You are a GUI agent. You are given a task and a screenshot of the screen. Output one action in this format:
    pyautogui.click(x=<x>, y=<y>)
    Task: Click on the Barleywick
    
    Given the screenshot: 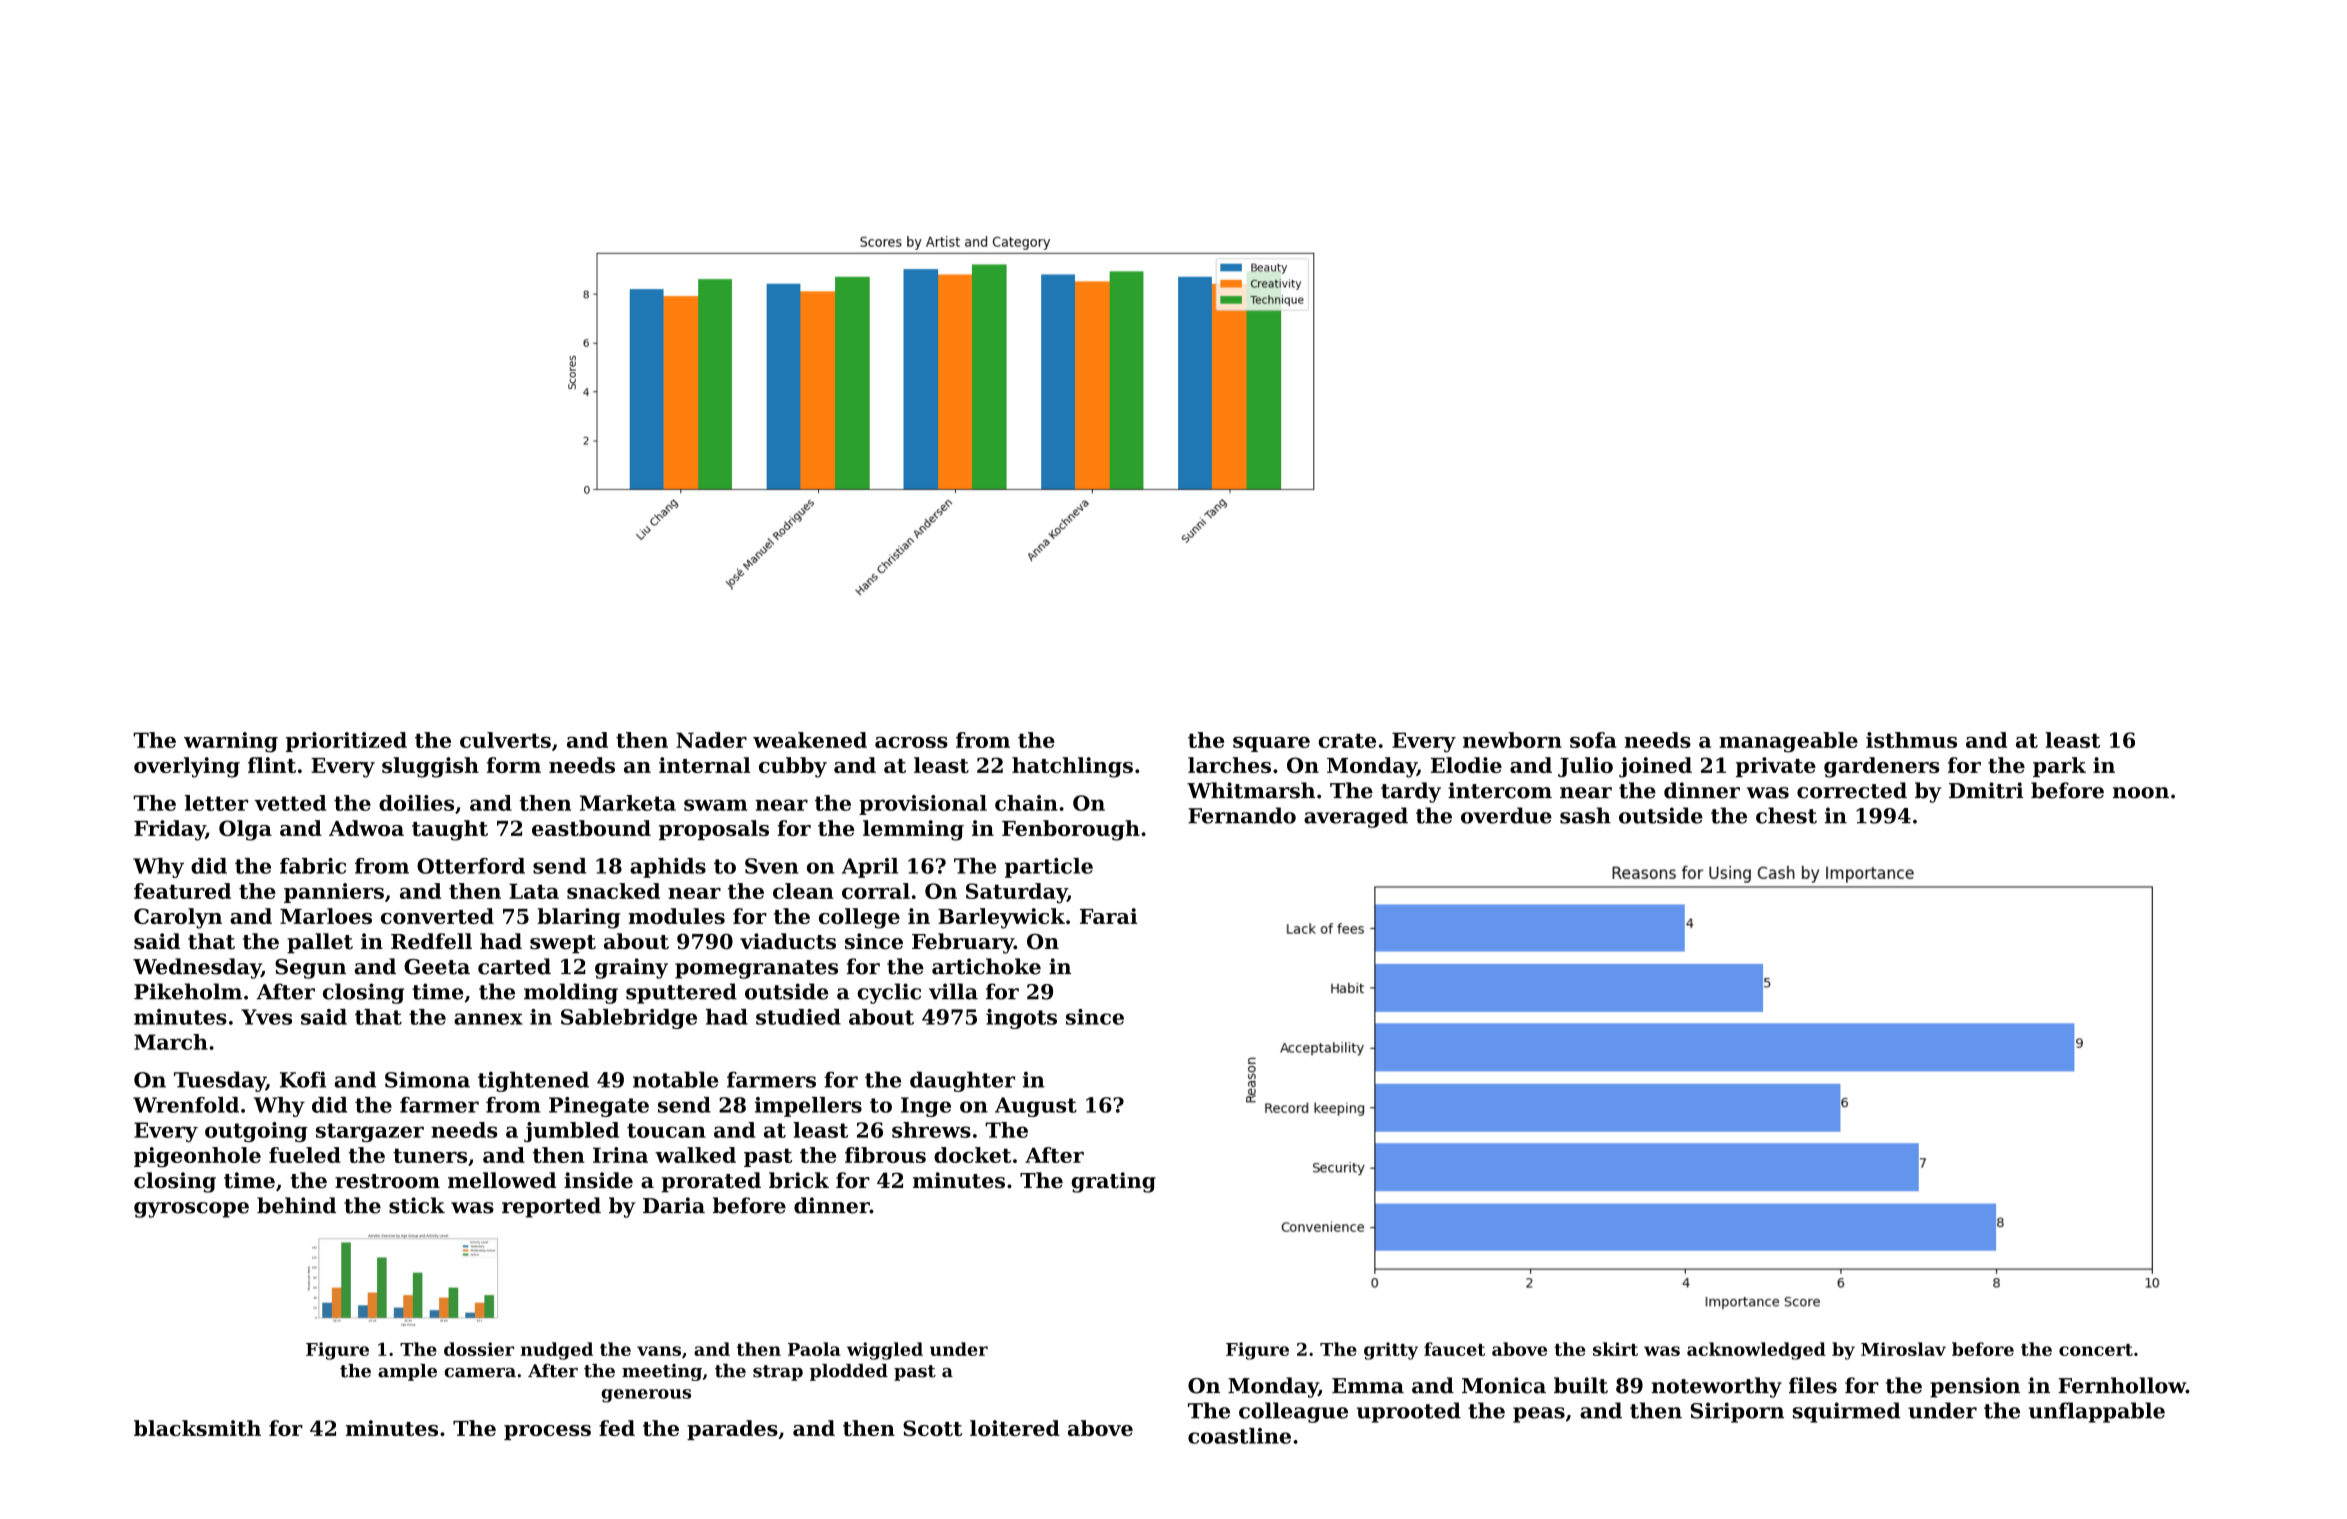 What is the action you would take?
    pyautogui.click(x=1001, y=918)
